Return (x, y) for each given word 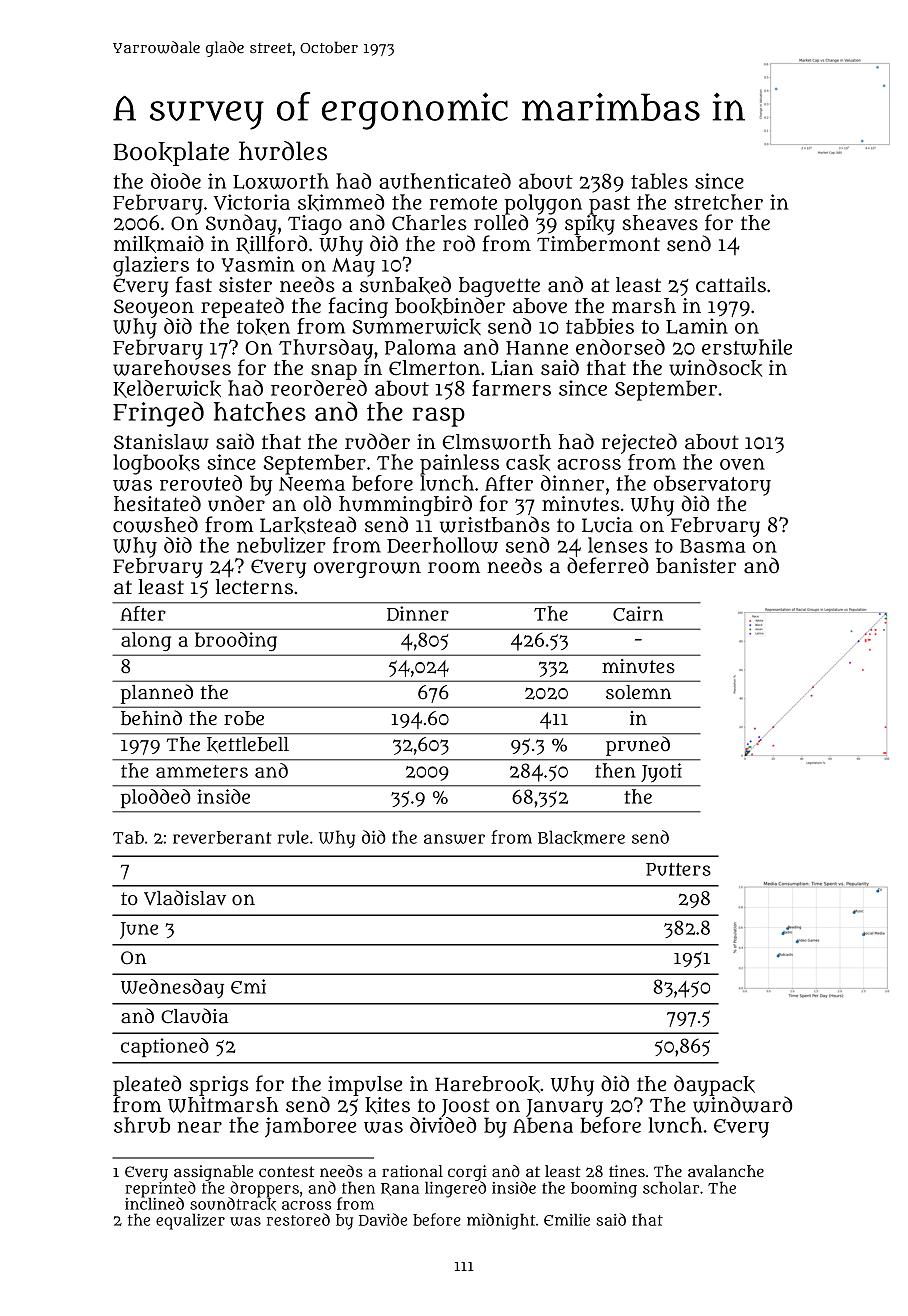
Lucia (607, 525)
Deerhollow (442, 545)
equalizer (190, 1221)
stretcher (718, 202)
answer (454, 839)
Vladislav (185, 898)
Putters (678, 869)
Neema (312, 484)
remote (463, 203)
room (454, 568)
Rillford (271, 244)
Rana (400, 1189)
